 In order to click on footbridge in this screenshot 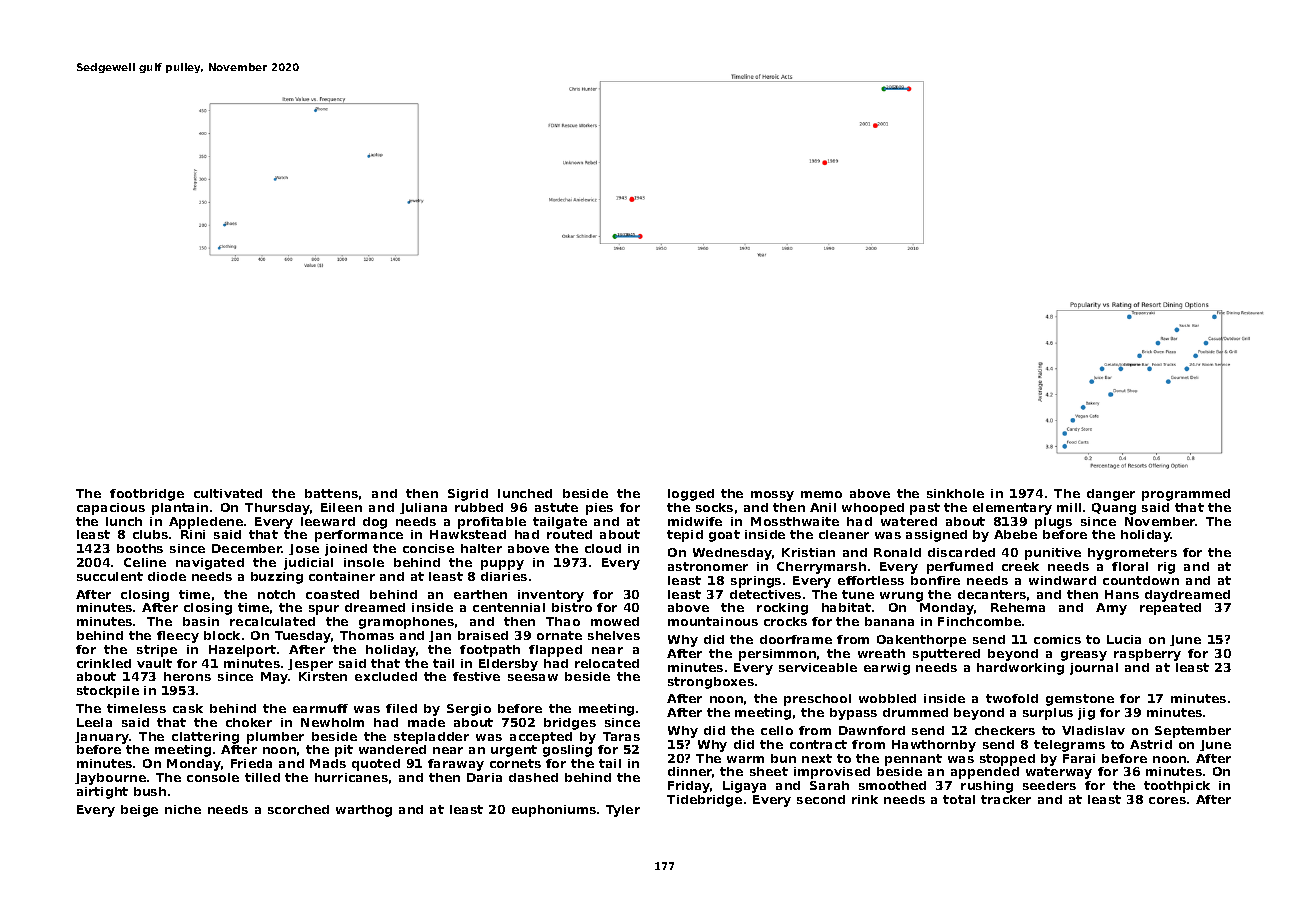, I will do `click(147, 495)`.
